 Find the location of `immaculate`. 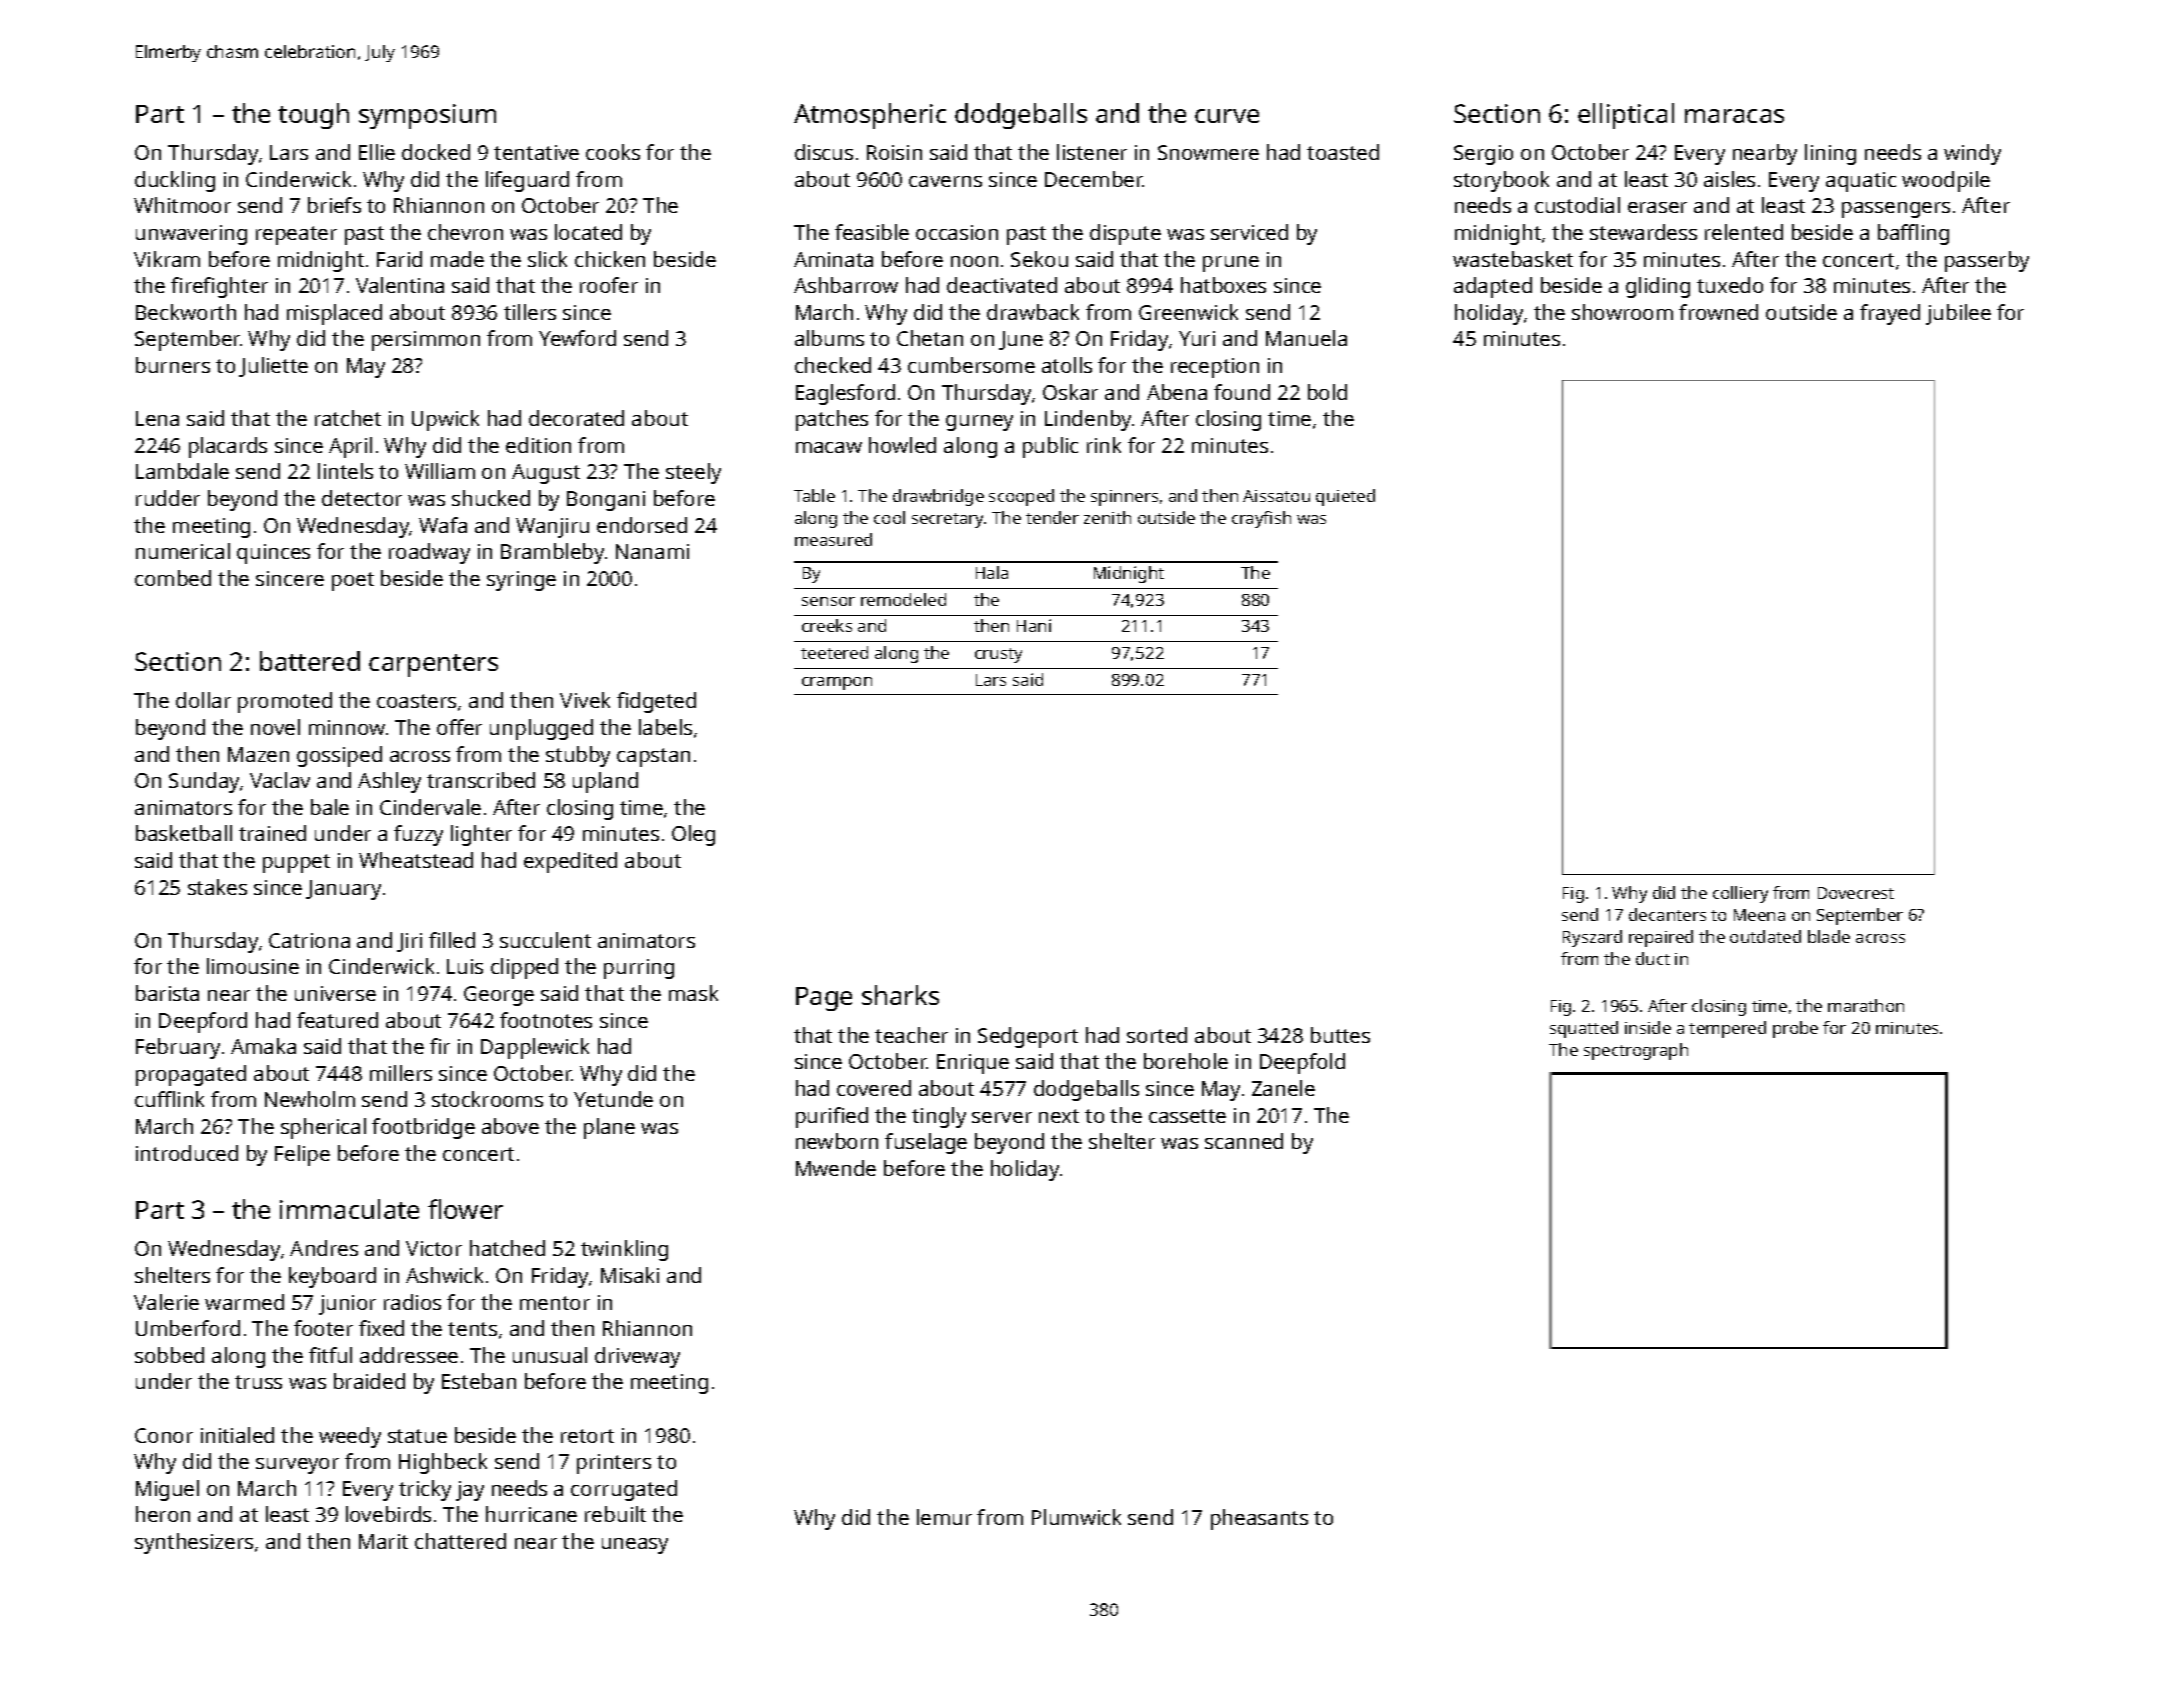

immaculate is located at coordinates (349, 1209).
